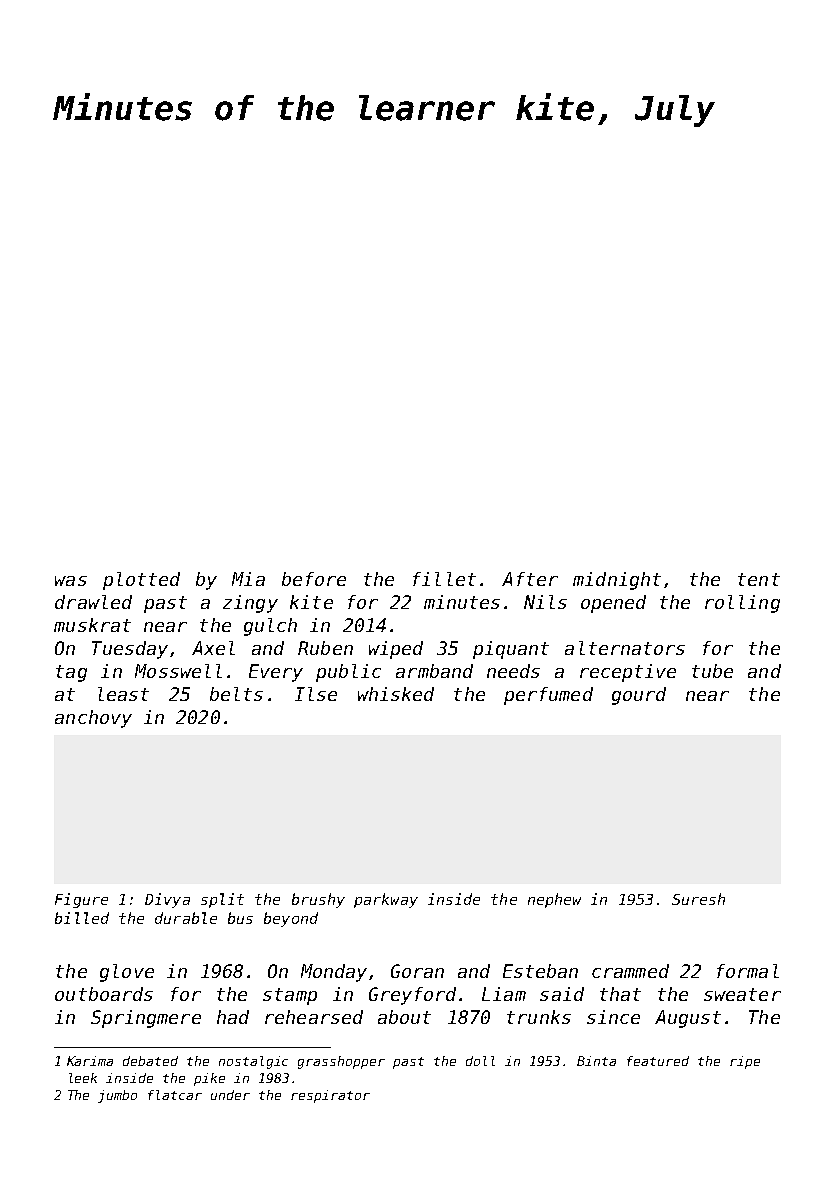  What do you see at coordinates (530, 579) in the screenshot?
I see `After` at bounding box center [530, 579].
